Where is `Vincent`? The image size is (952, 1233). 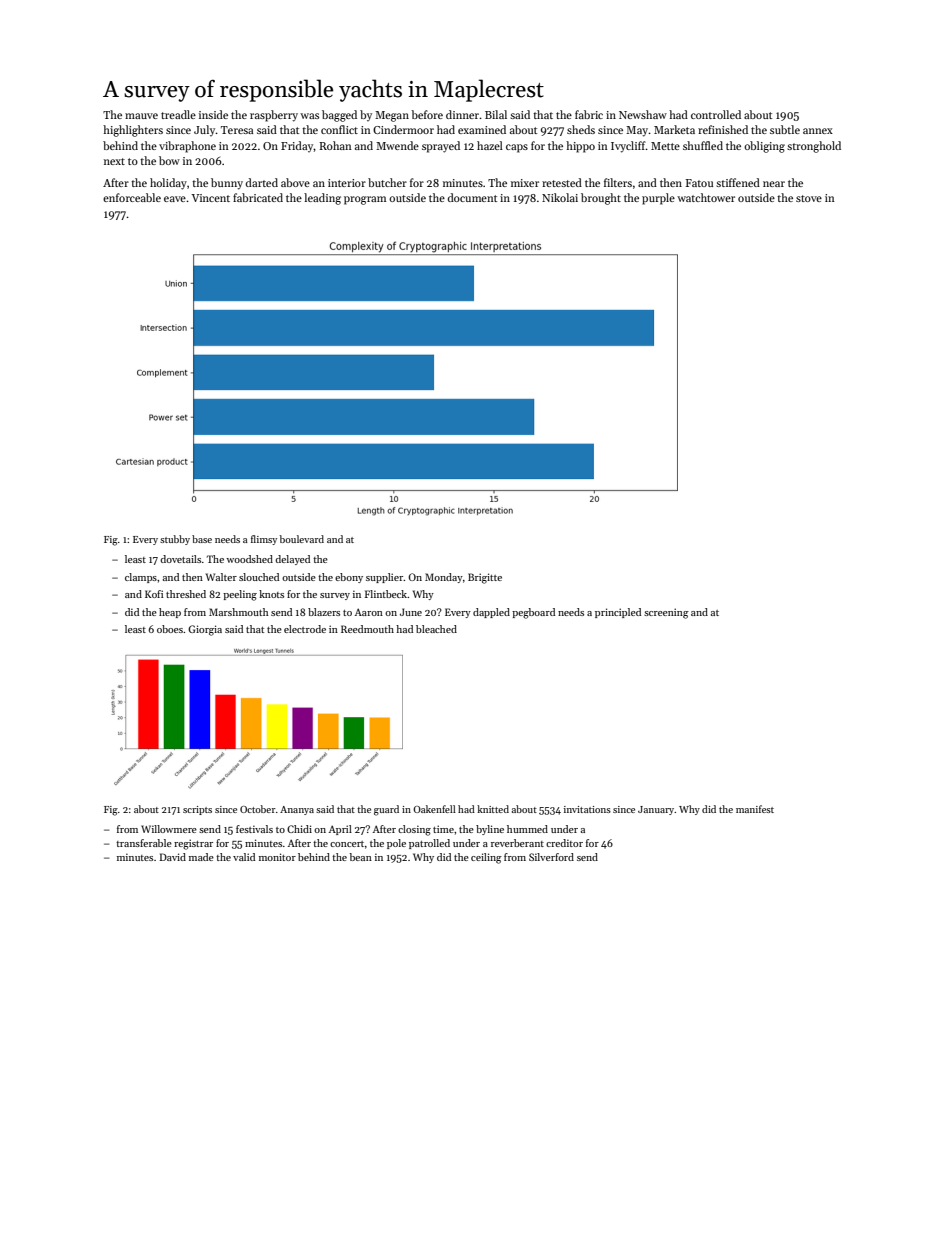
Vincent is located at coordinates (210, 198).
